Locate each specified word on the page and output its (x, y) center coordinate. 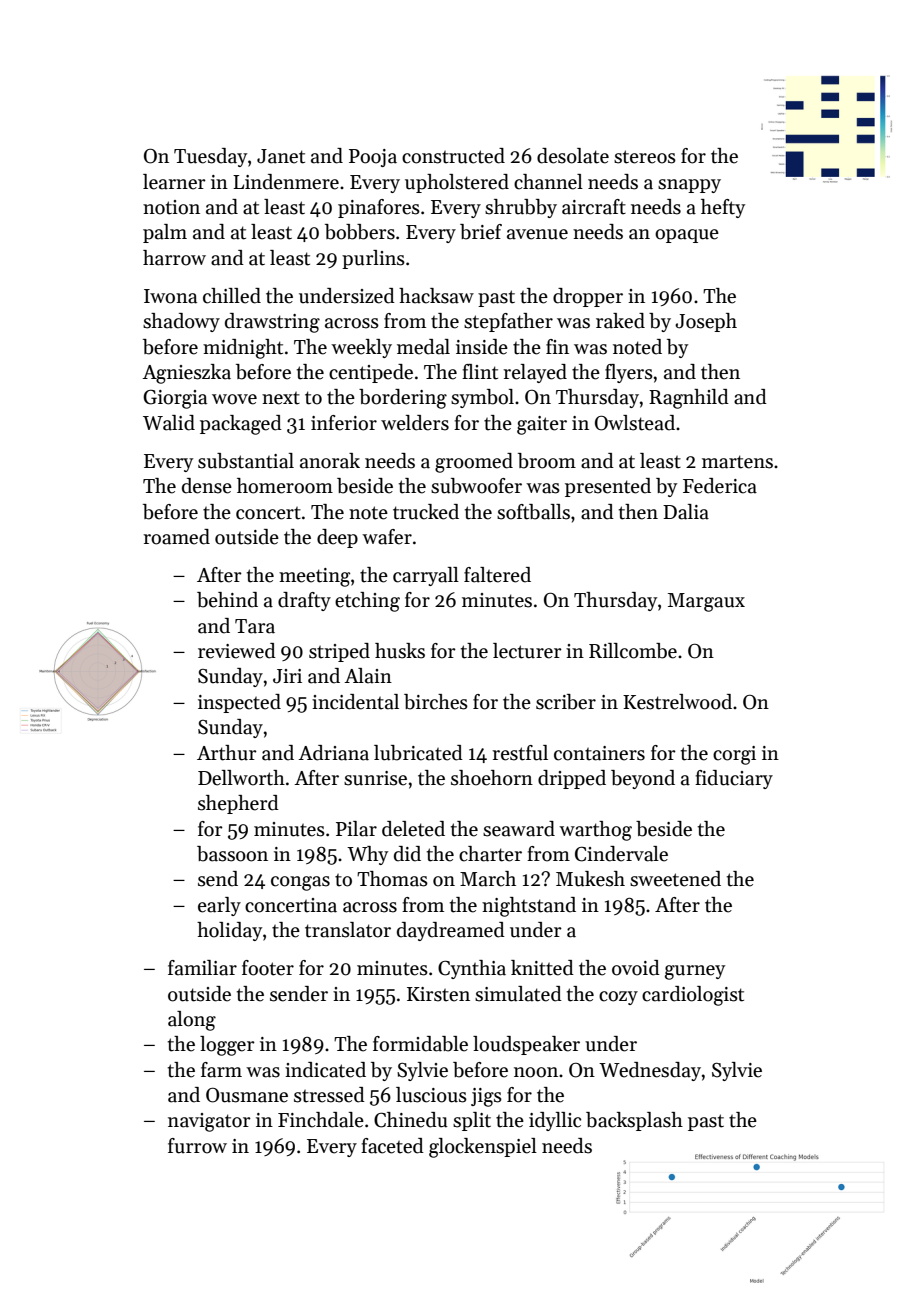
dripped (572, 779)
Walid (169, 423)
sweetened (675, 879)
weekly (361, 348)
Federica (720, 486)
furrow (197, 1146)
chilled (232, 296)
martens (737, 462)
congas (300, 883)
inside (482, 347)
